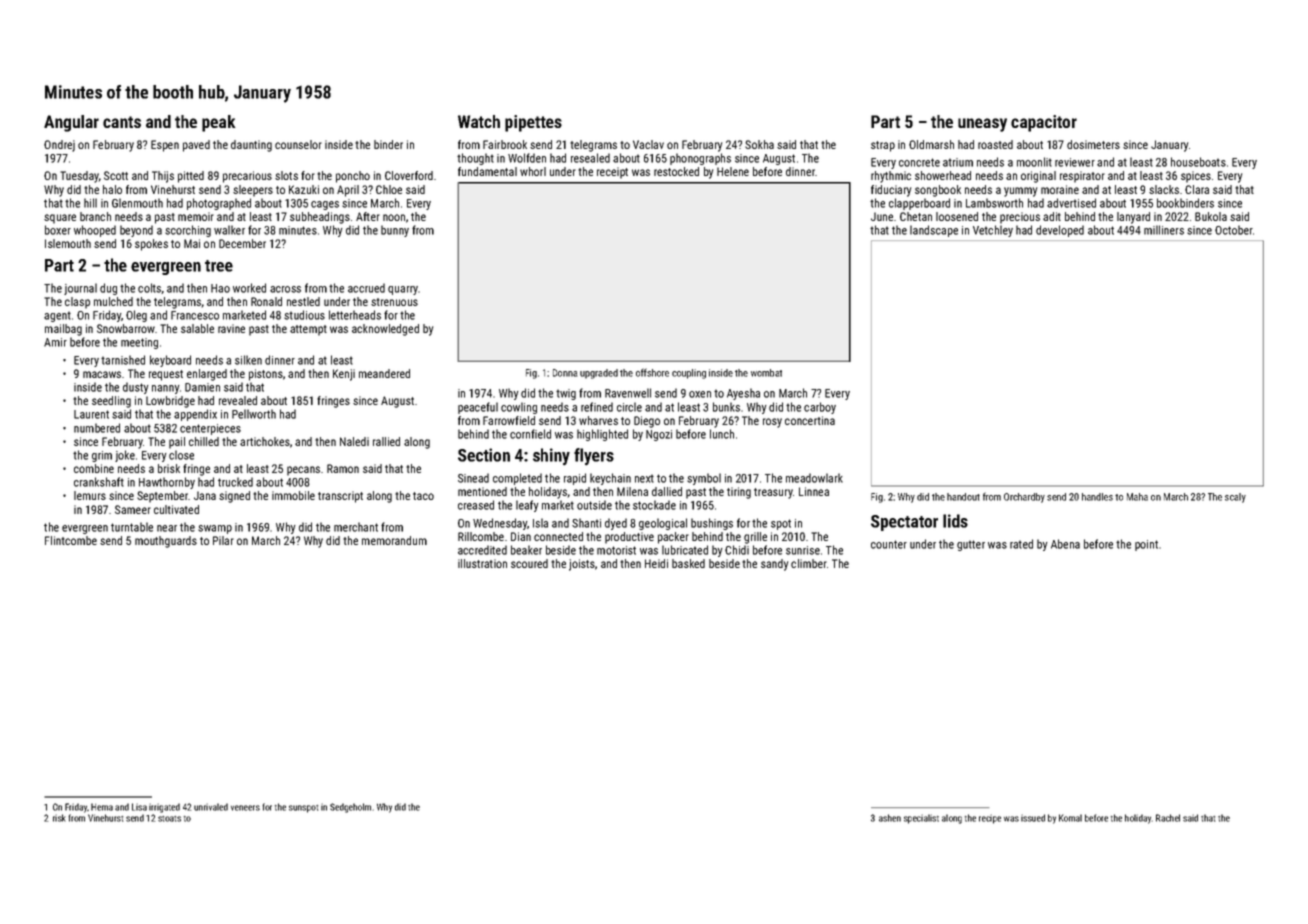 The width and height of the screenshot is (1308, 924). I want to click on receipt, so click(612, 173).
